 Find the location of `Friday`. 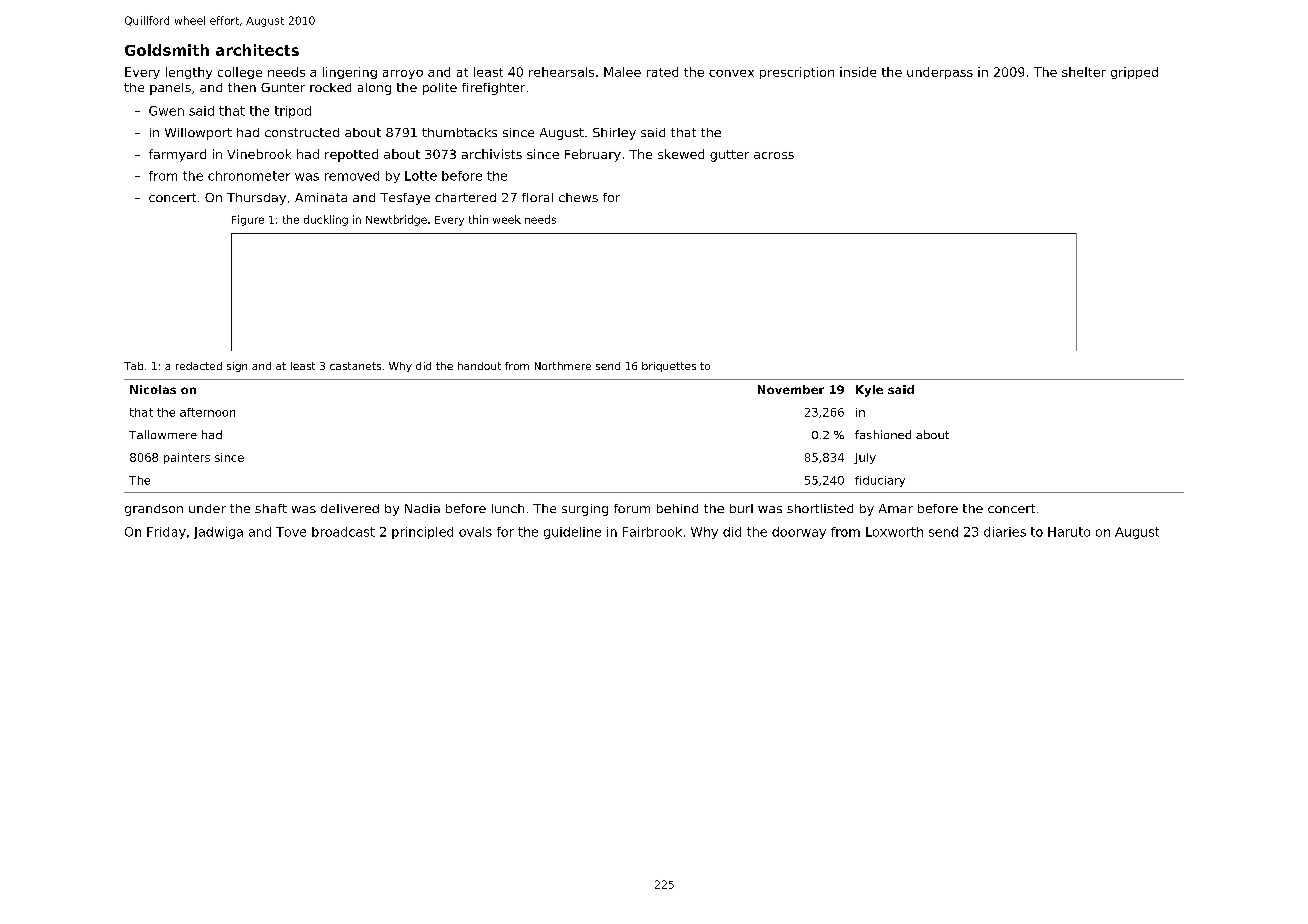

Friday is located at coordinates (166, 533).
